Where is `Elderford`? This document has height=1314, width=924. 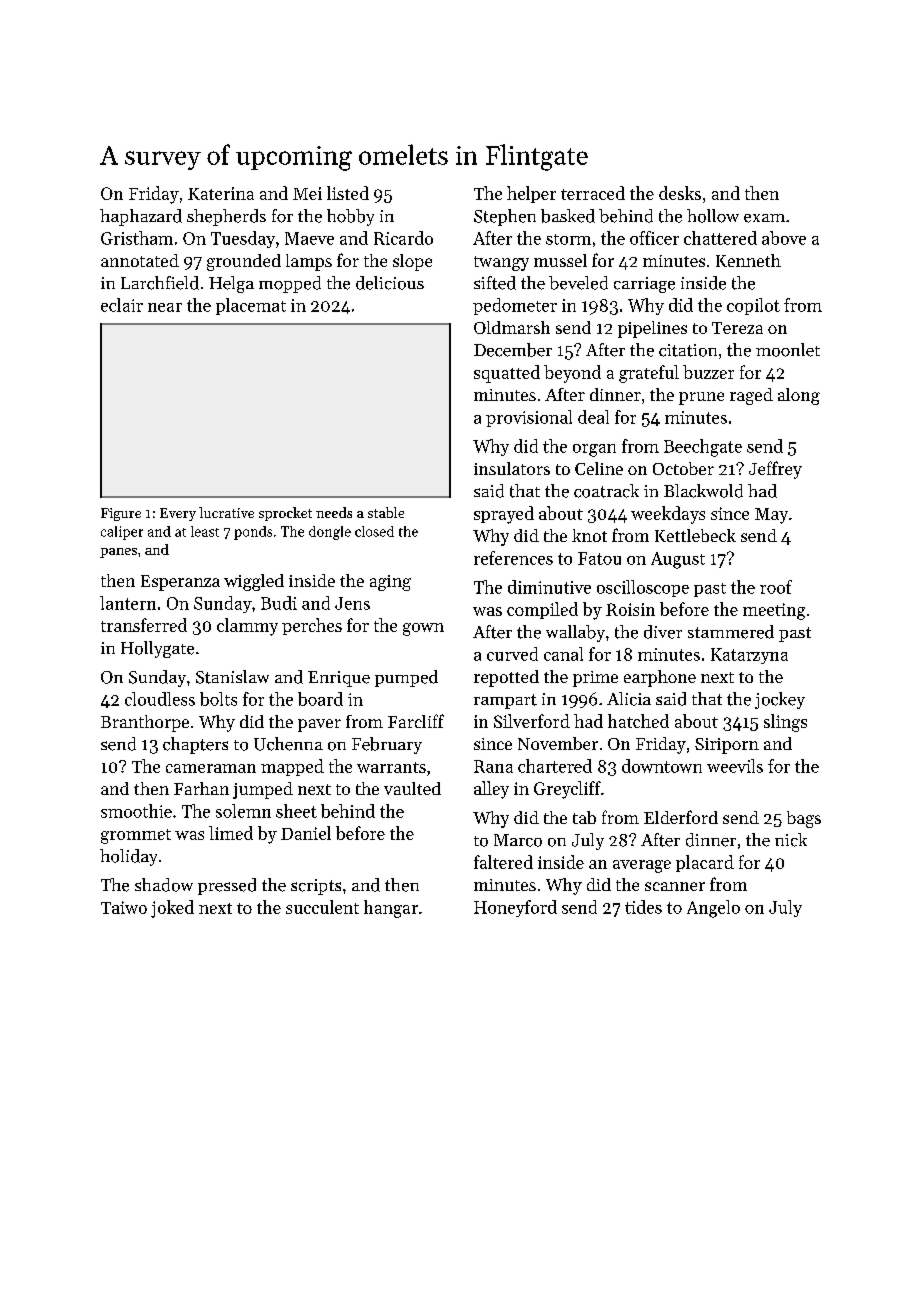 Elderford is located at coordinates (681, 817).
